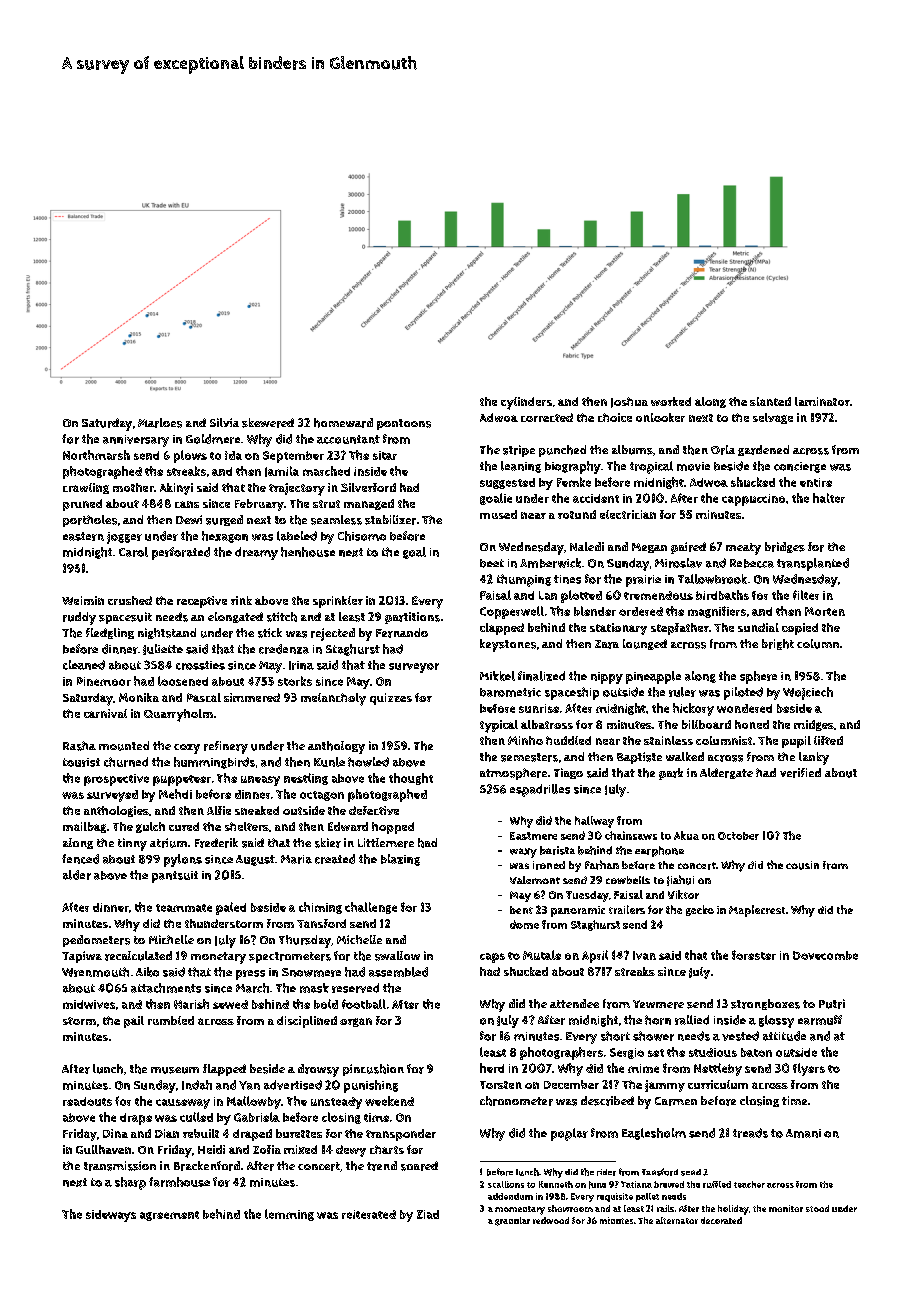 This screenshot has height=1308, width=924. What do you see at coordinates (411, 779) in the screenshot?
I see `thought` at bounding box center [411, 779].
